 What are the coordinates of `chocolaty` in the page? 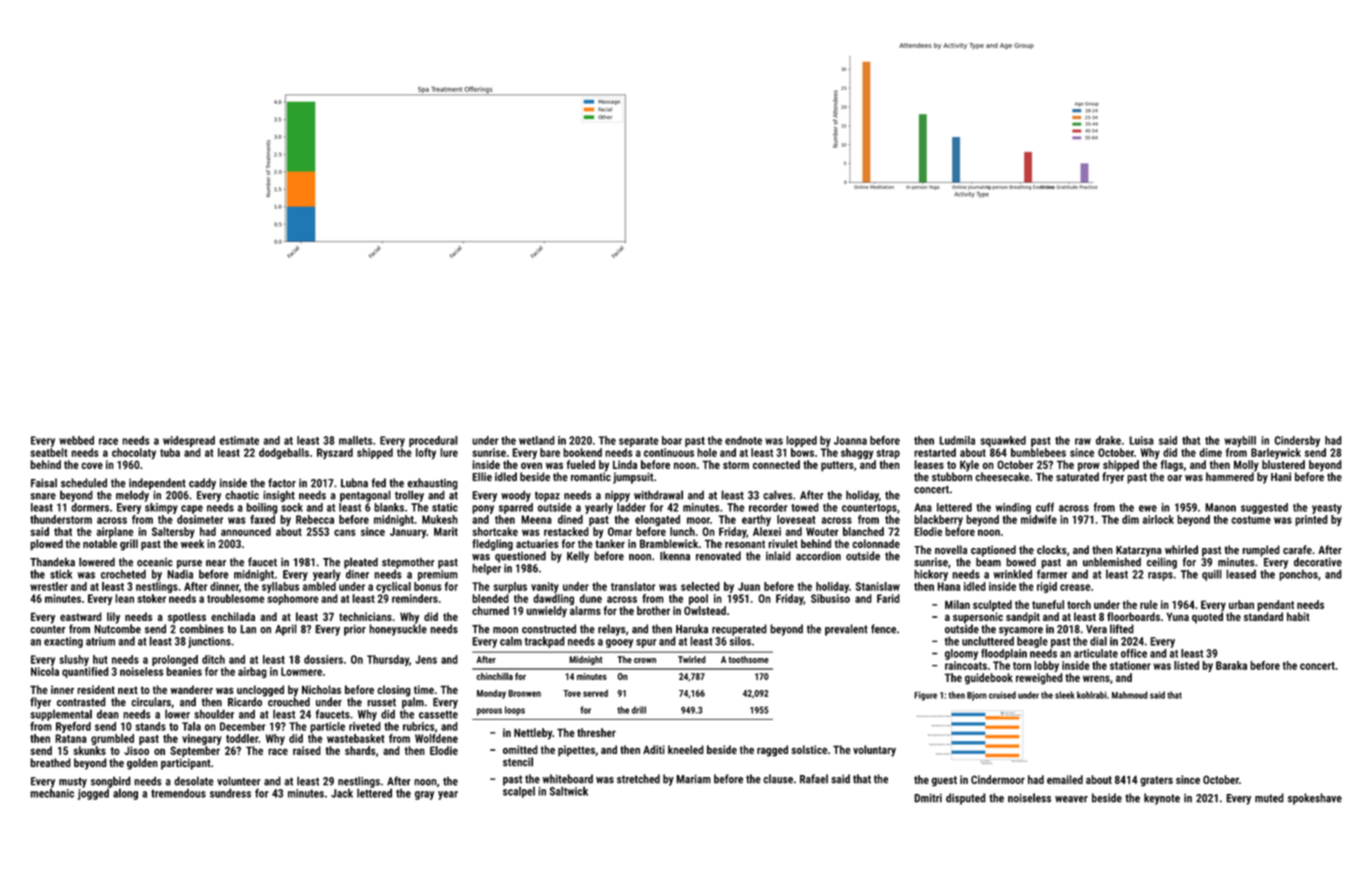 It's located at (134, 453).
